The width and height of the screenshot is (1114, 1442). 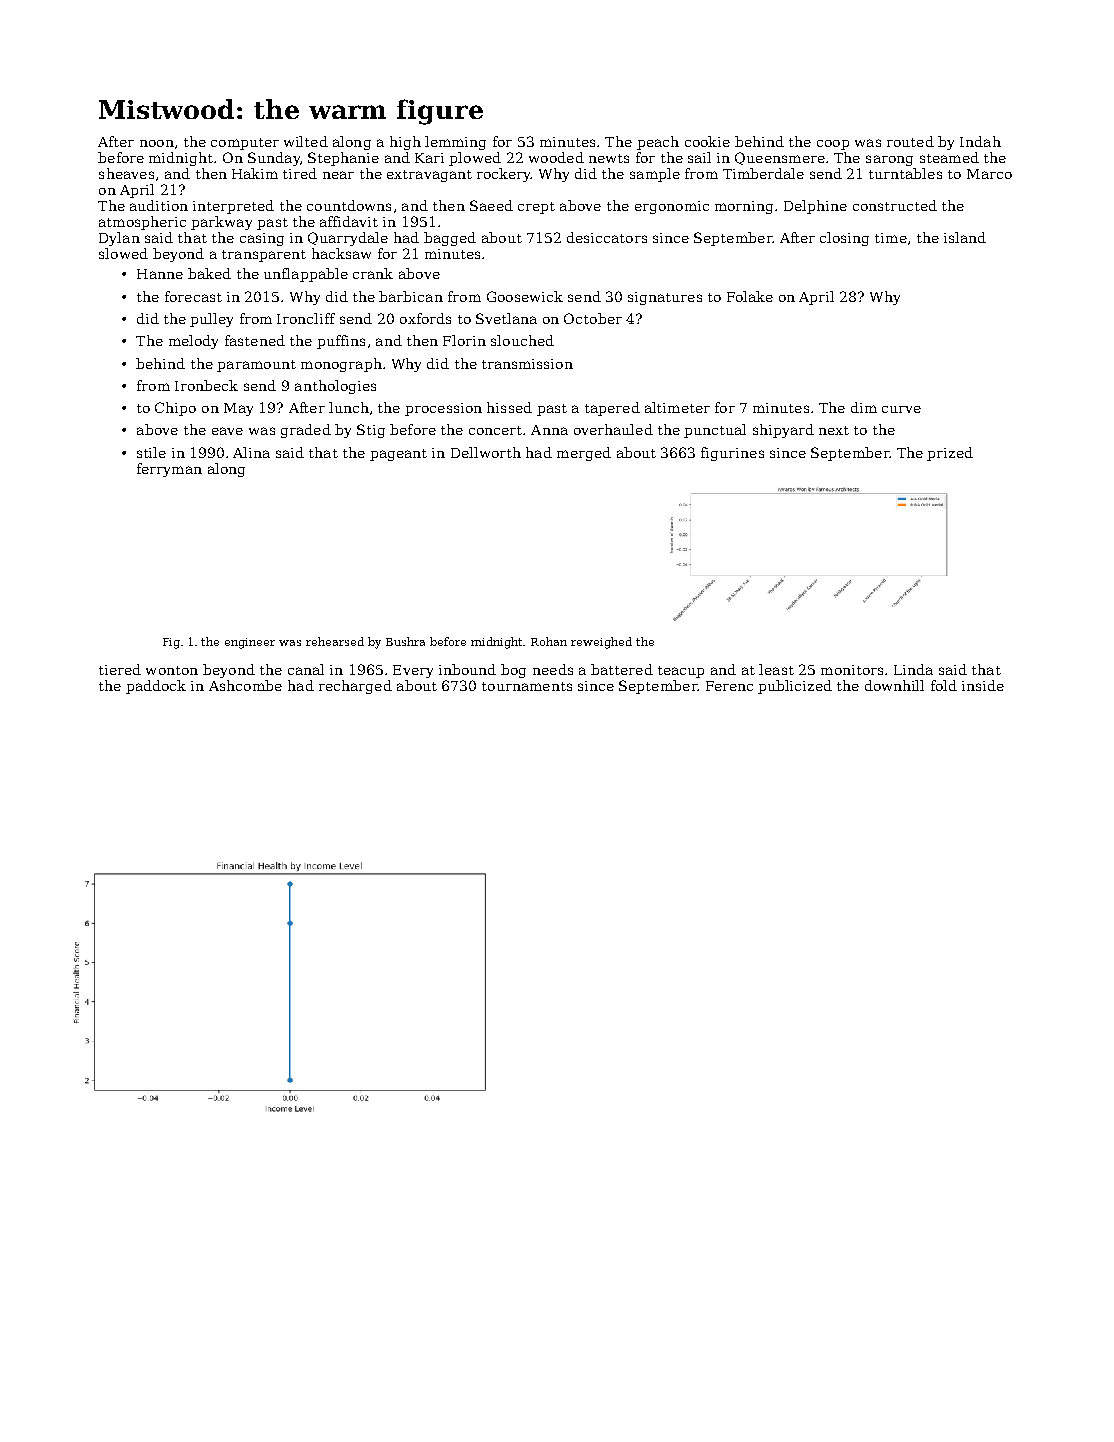 What do you see at coordinates (707, 141) in the screenshot?
I see `cookie` at bounding box center [707, 141].
